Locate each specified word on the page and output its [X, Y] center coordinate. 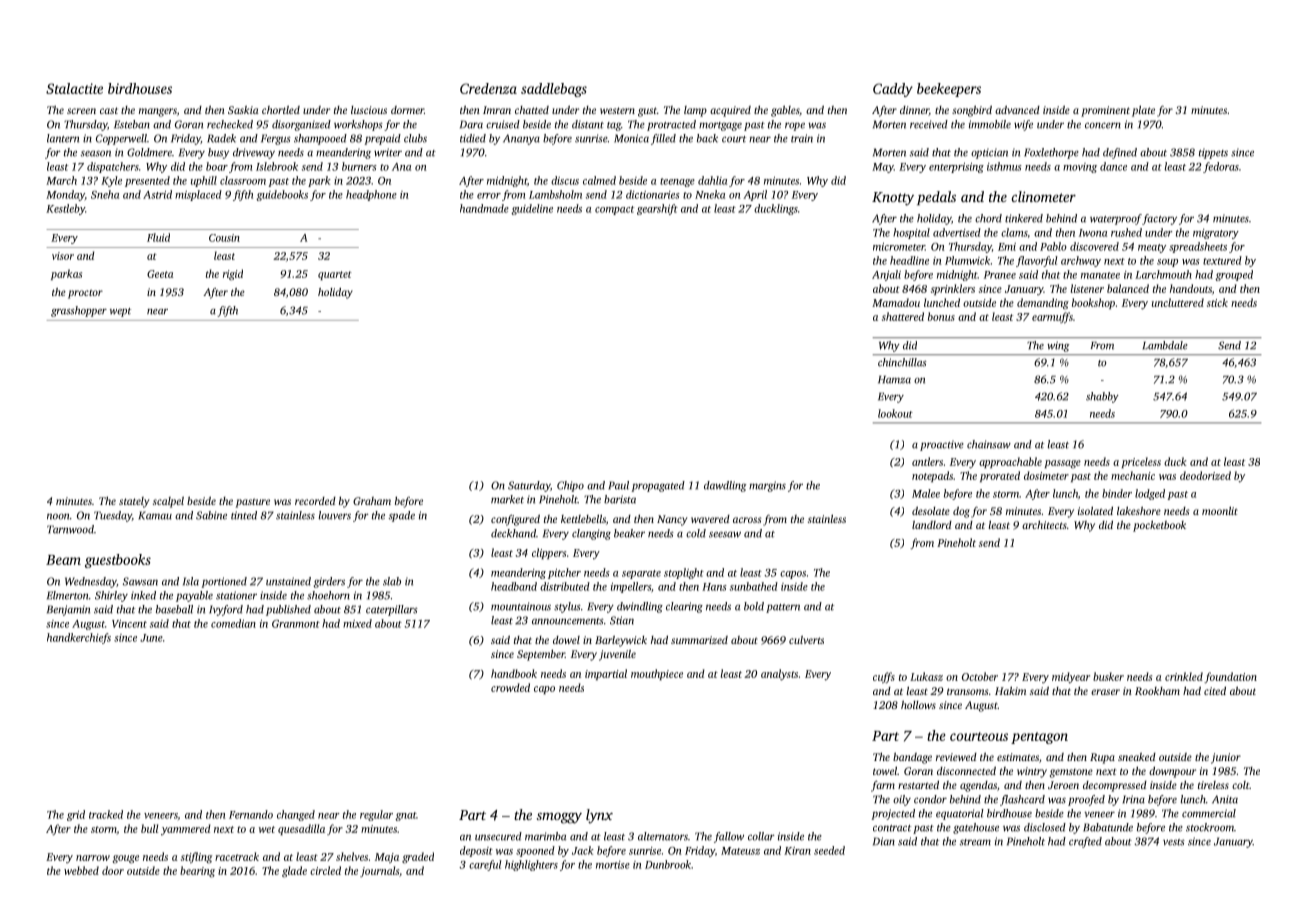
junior [1226, 758]
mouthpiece [657, 674]
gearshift [657, 209]
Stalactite [74, 88]
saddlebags [554, 90]
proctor [85, 294]
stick [1217, 302]
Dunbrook [668, 864]
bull [149, 828]
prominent [1105, 111]
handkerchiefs [79, 638]
